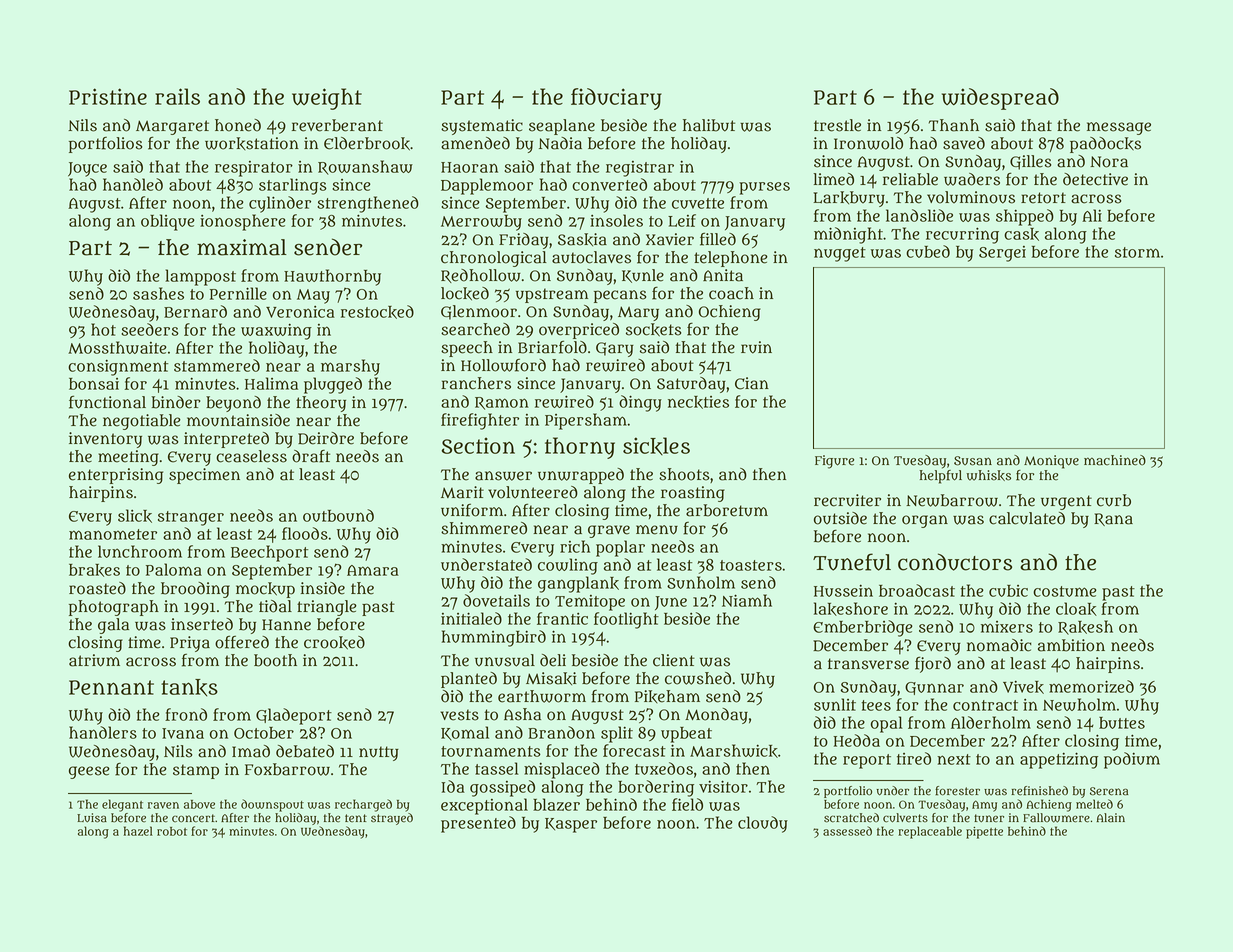 This screenshot has width=1233, height=952. Describe the element at coordinates (616, 99) in the screenshot. I see `fiduciary` at that location.
